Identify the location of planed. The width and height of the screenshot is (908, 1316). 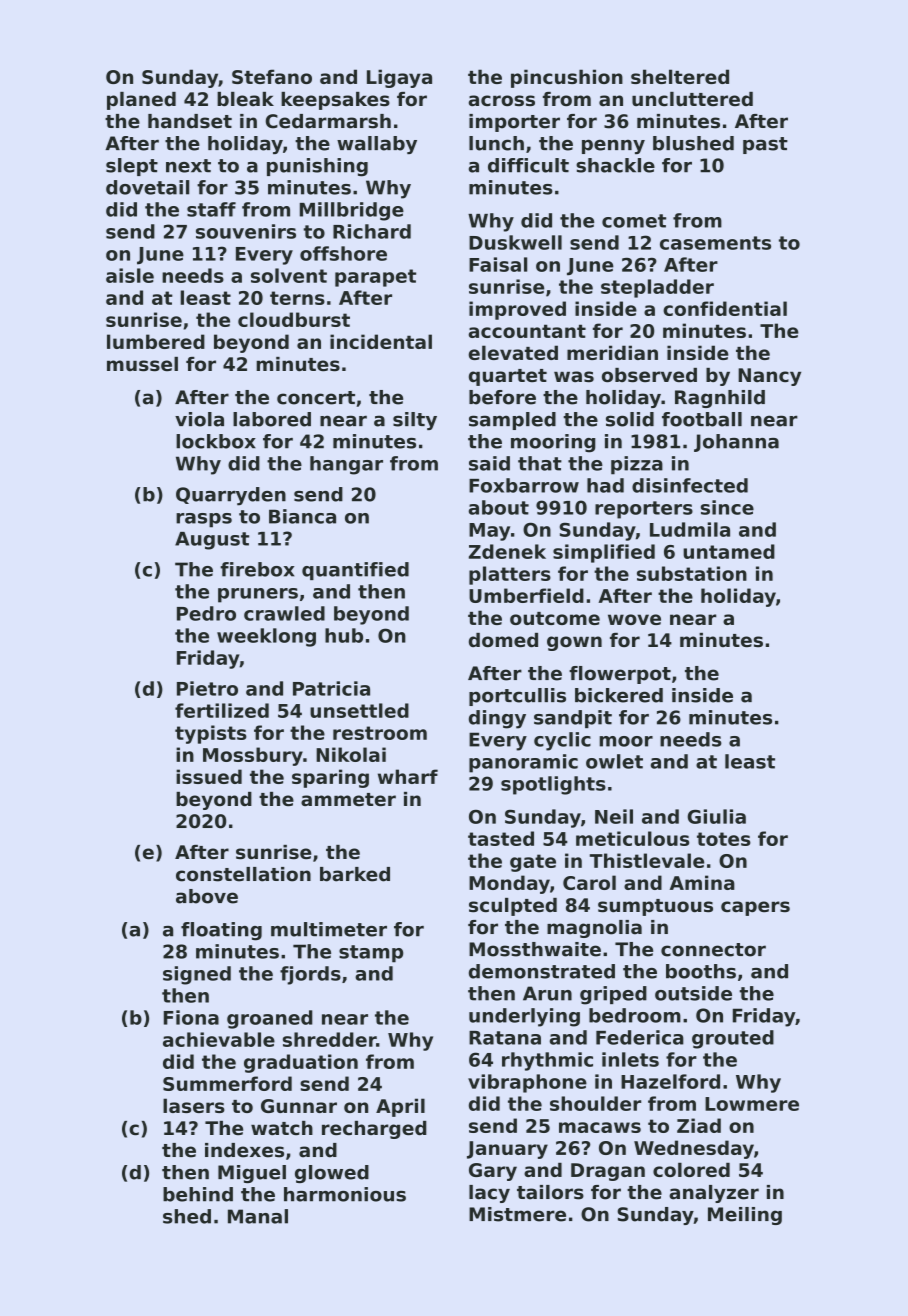
(141, 101).
